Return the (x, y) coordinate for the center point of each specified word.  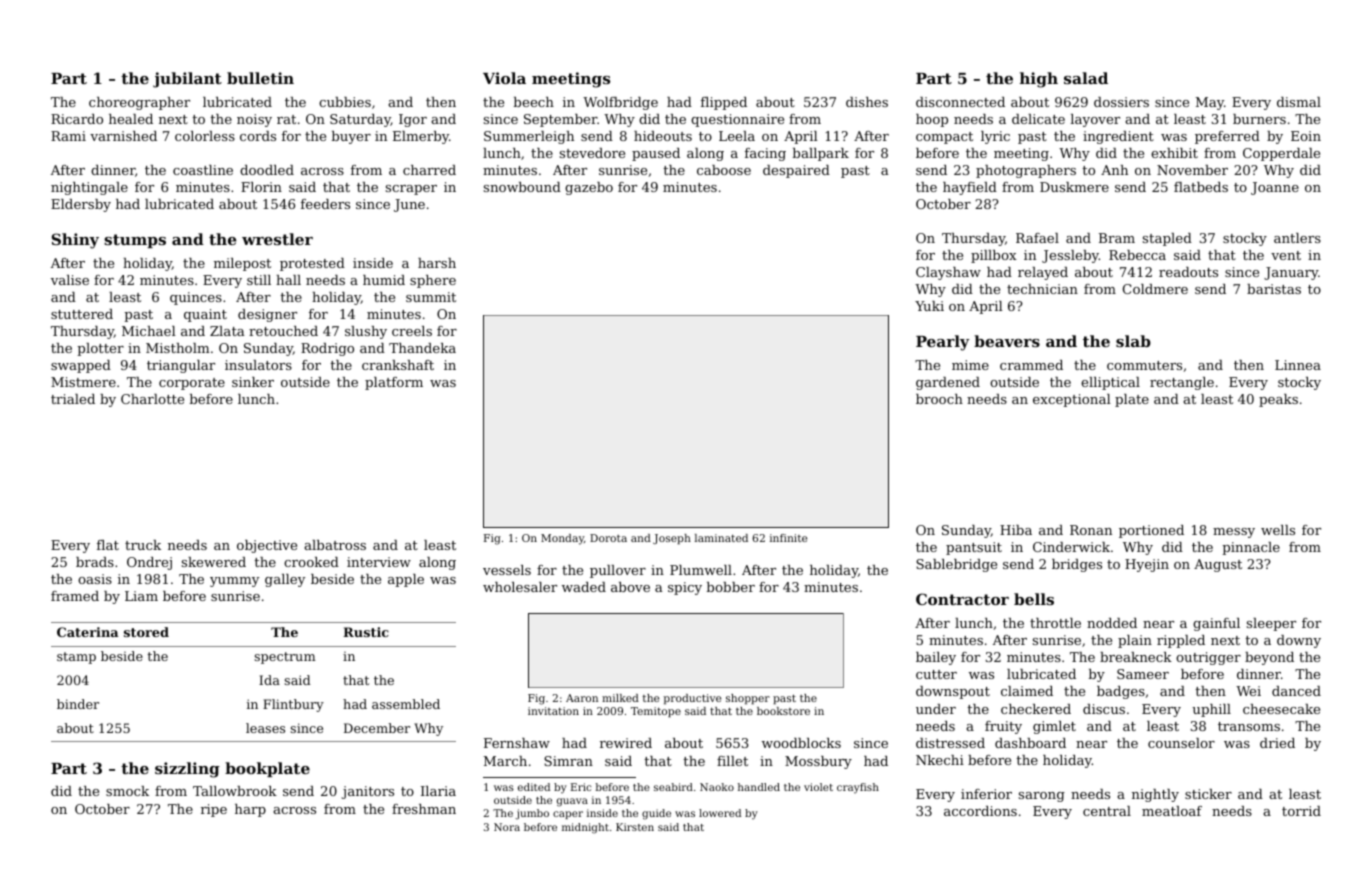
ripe (214, 810)
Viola (504, 78)
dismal (1299, 102)
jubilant (187, 80)
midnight (585, 828)
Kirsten (635, 827)
